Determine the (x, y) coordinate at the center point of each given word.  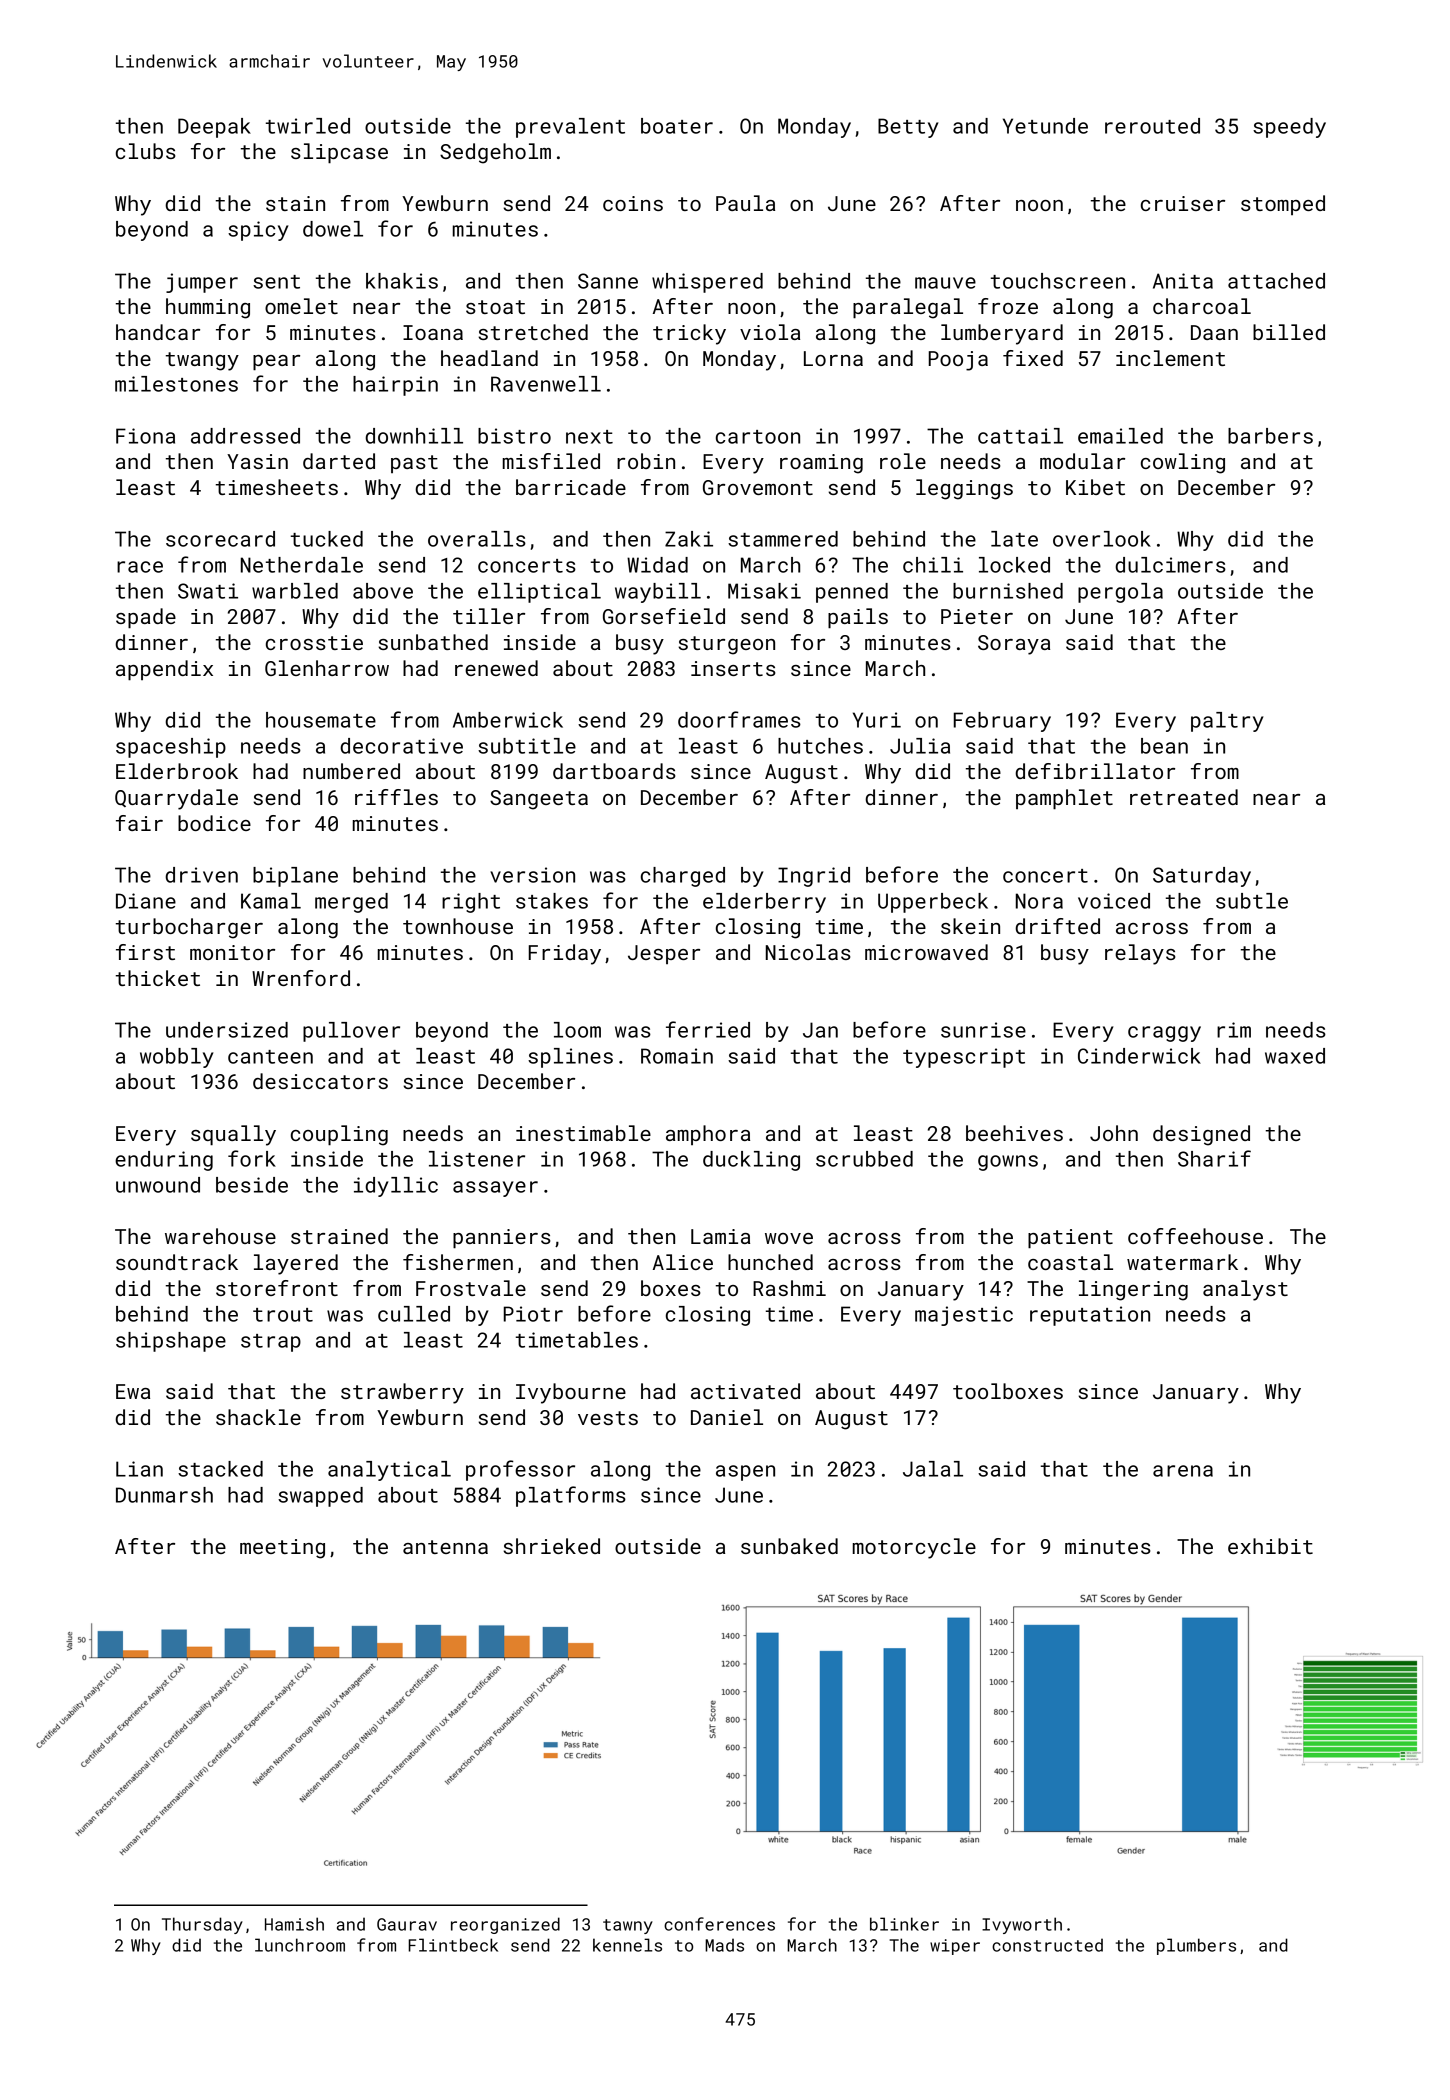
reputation (1090, 1316)
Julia (920, 746)
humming (208, 308)
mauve (945, 283)
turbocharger (189, 928)
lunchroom (300, 1945)
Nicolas (808, 952)
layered (296, 1264)
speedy (1289, 128)
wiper (955, 1947)
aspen (745, 1473)
